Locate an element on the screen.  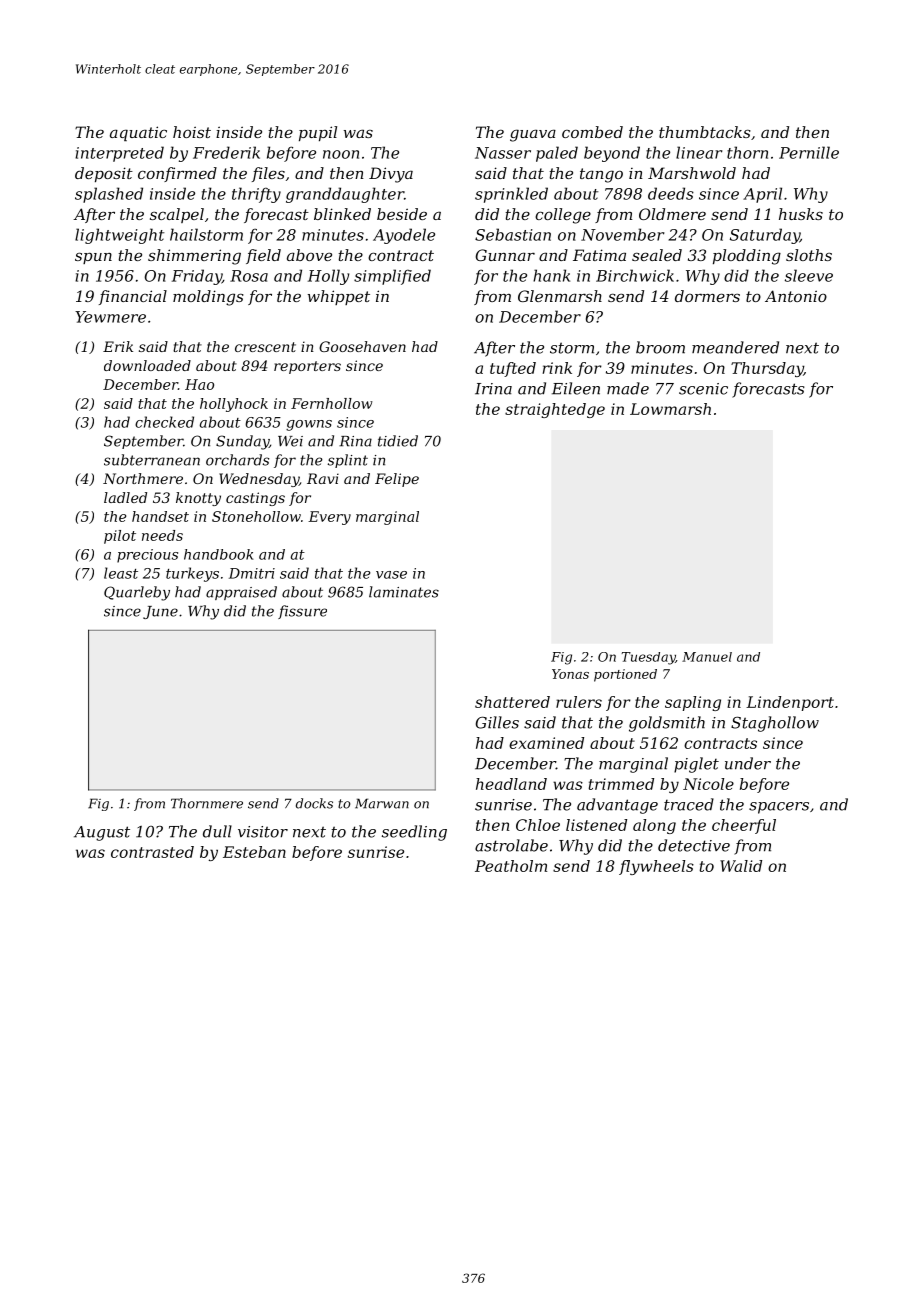
noon is located at coordinates (341, 154).
